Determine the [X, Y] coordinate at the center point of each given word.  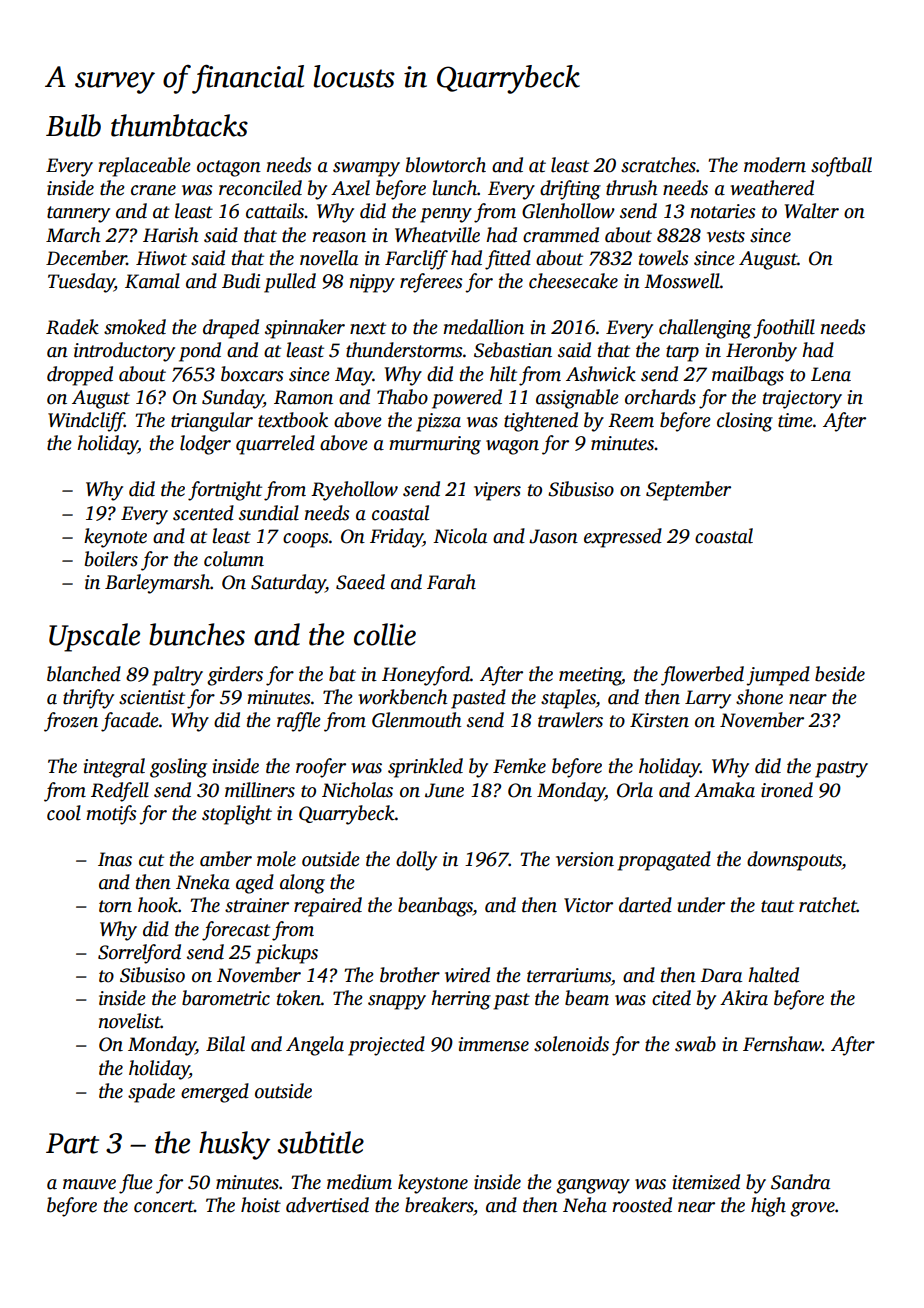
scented [203, 513]
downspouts [794, 861]
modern [775, 165]
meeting [590, 676]
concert [164, 1206]
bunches [197, 634]
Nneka [203, 882]
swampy [366, 169]
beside [840, 674]
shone [759, 697]
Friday [396, 538]
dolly [416, 861]
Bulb [73, 125]
